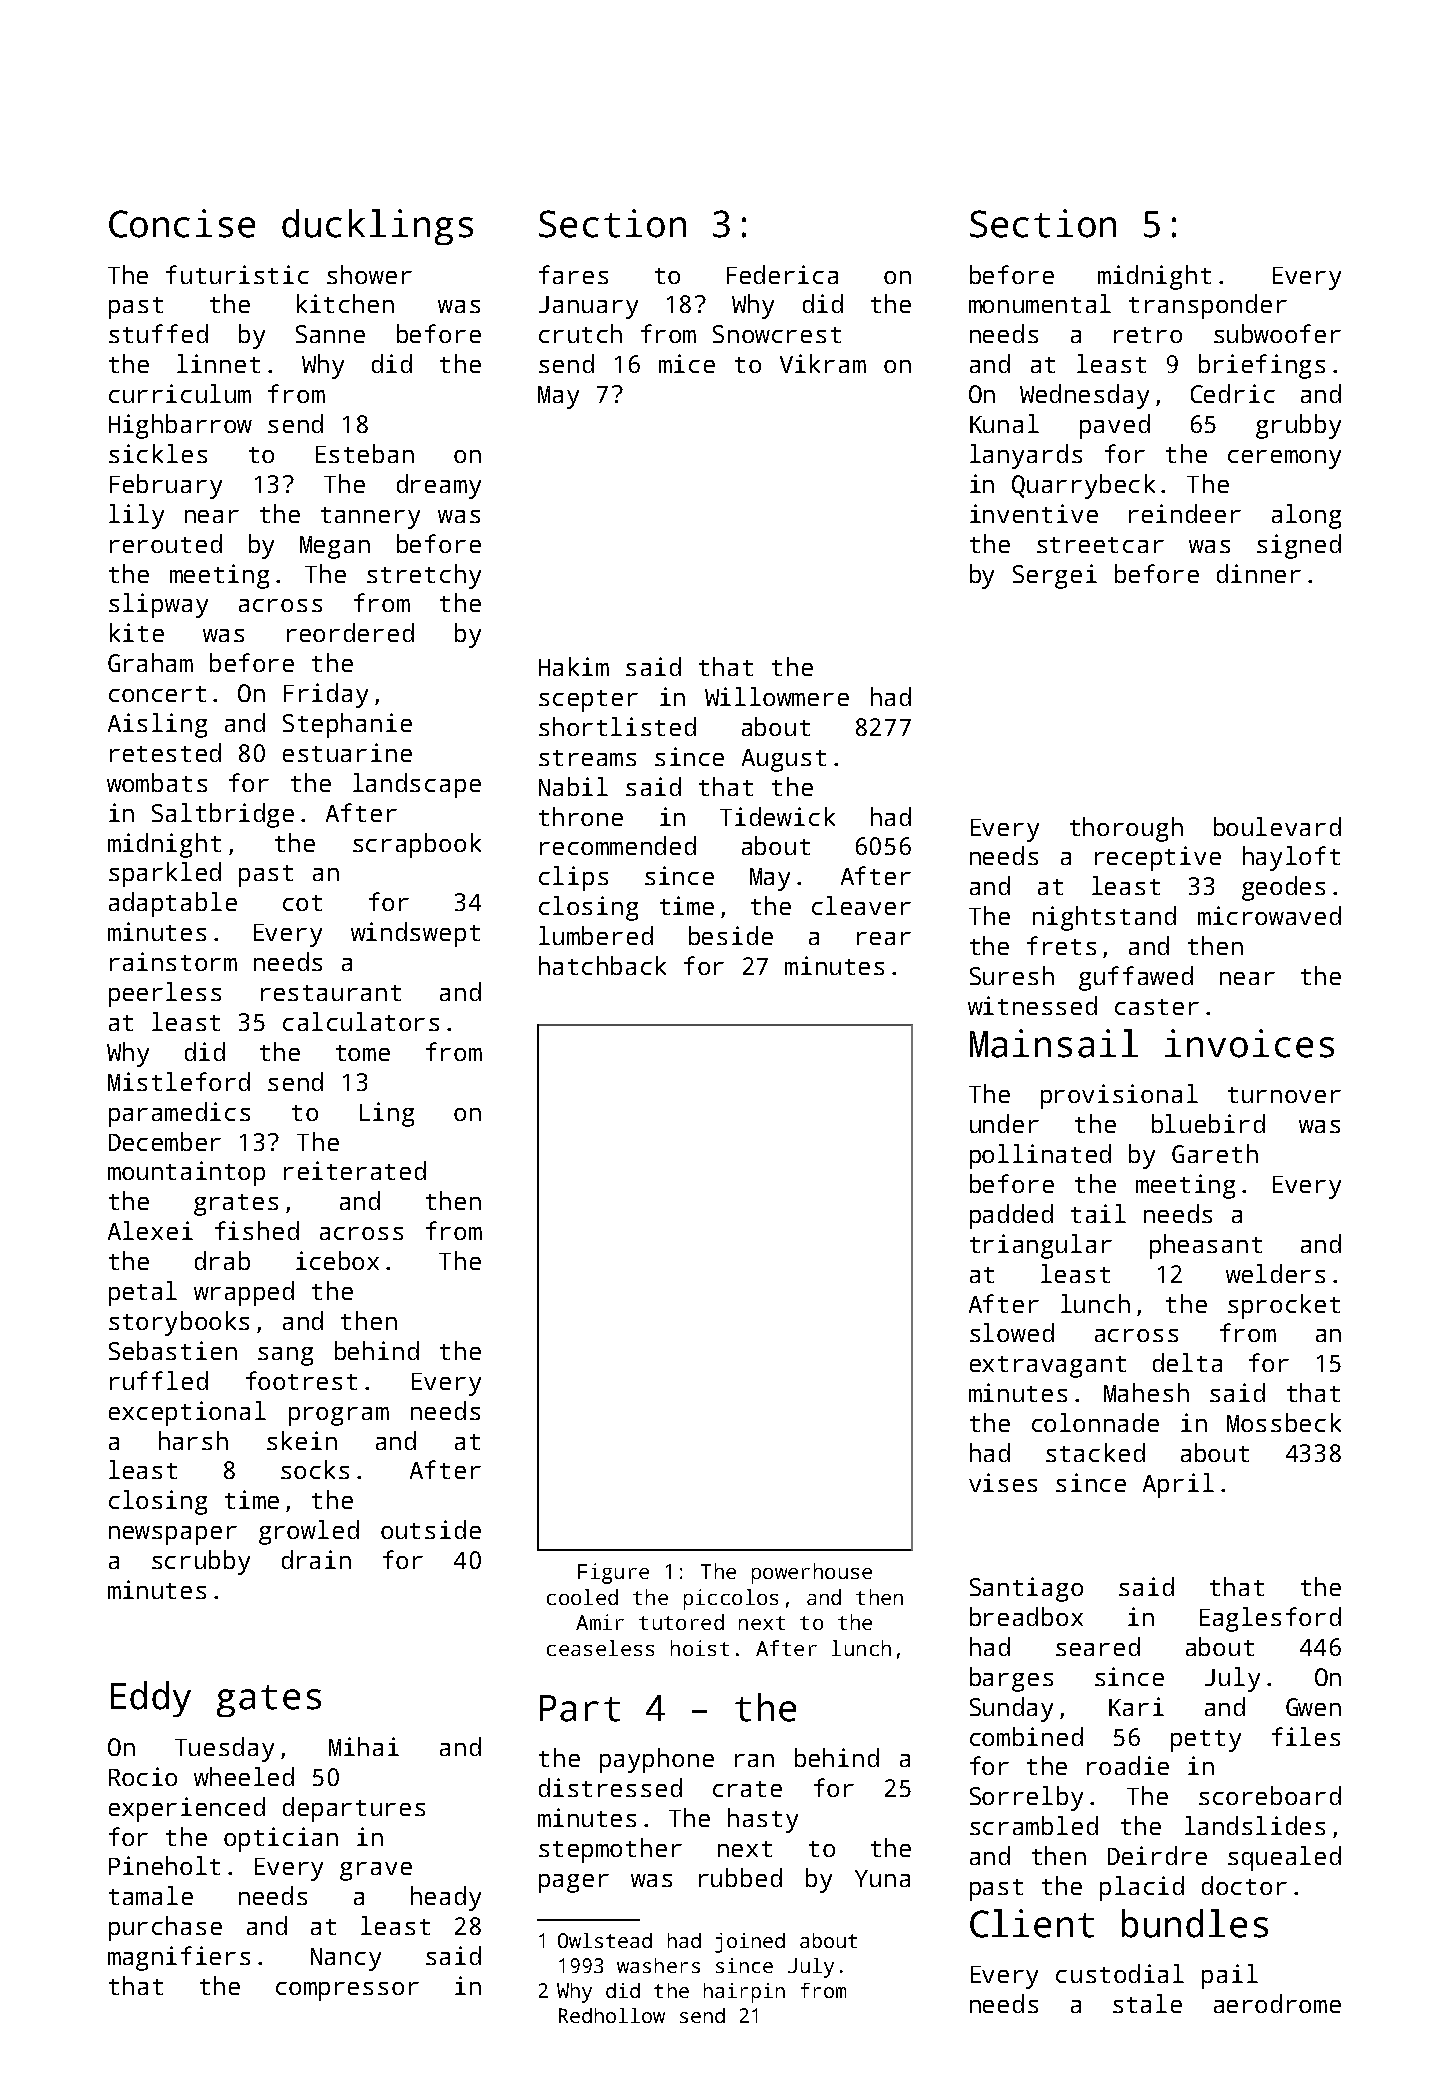  I want to click on January, so click(588, 307).
